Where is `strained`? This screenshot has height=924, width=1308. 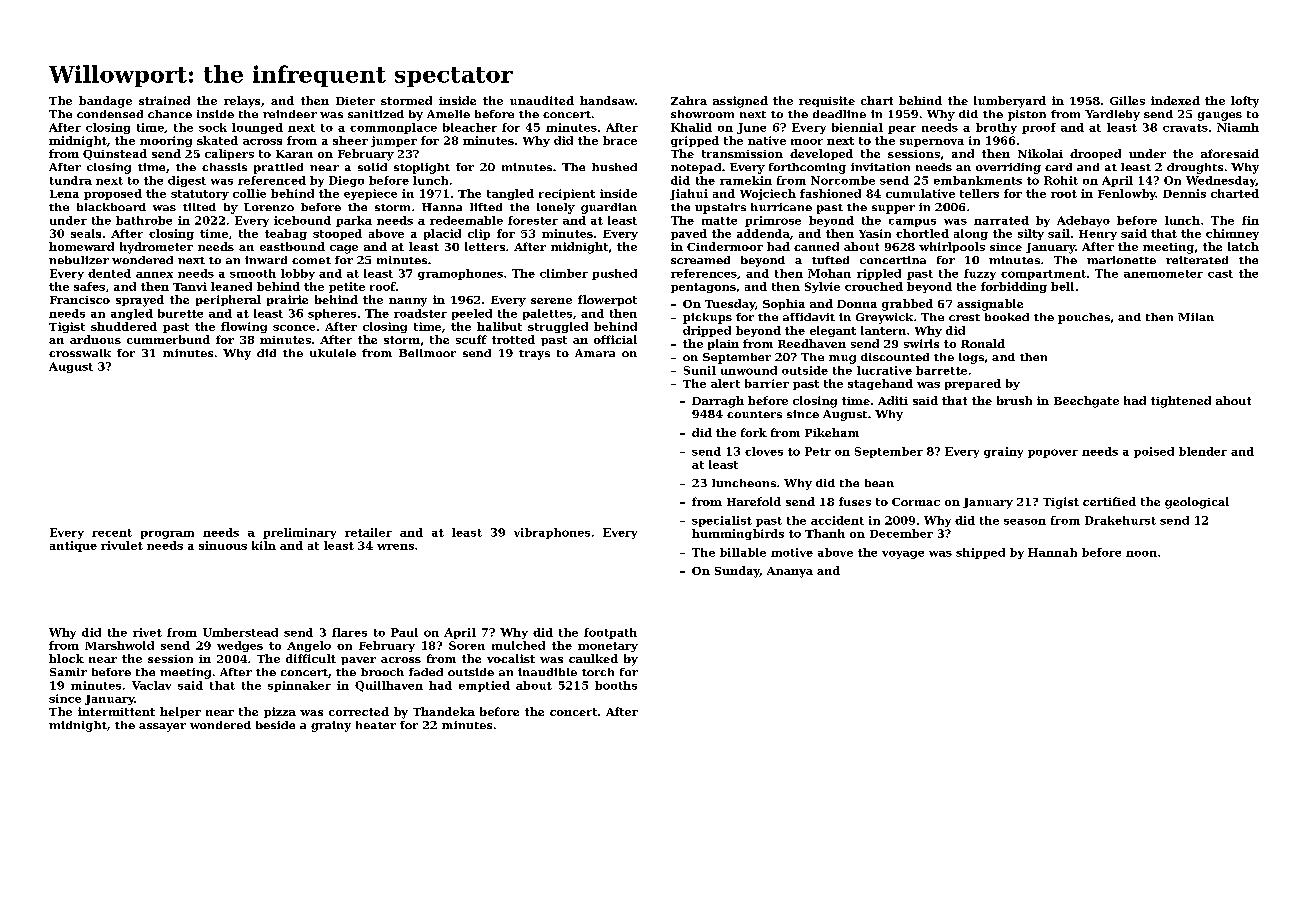
strained is located at coordinates (164, 100).
